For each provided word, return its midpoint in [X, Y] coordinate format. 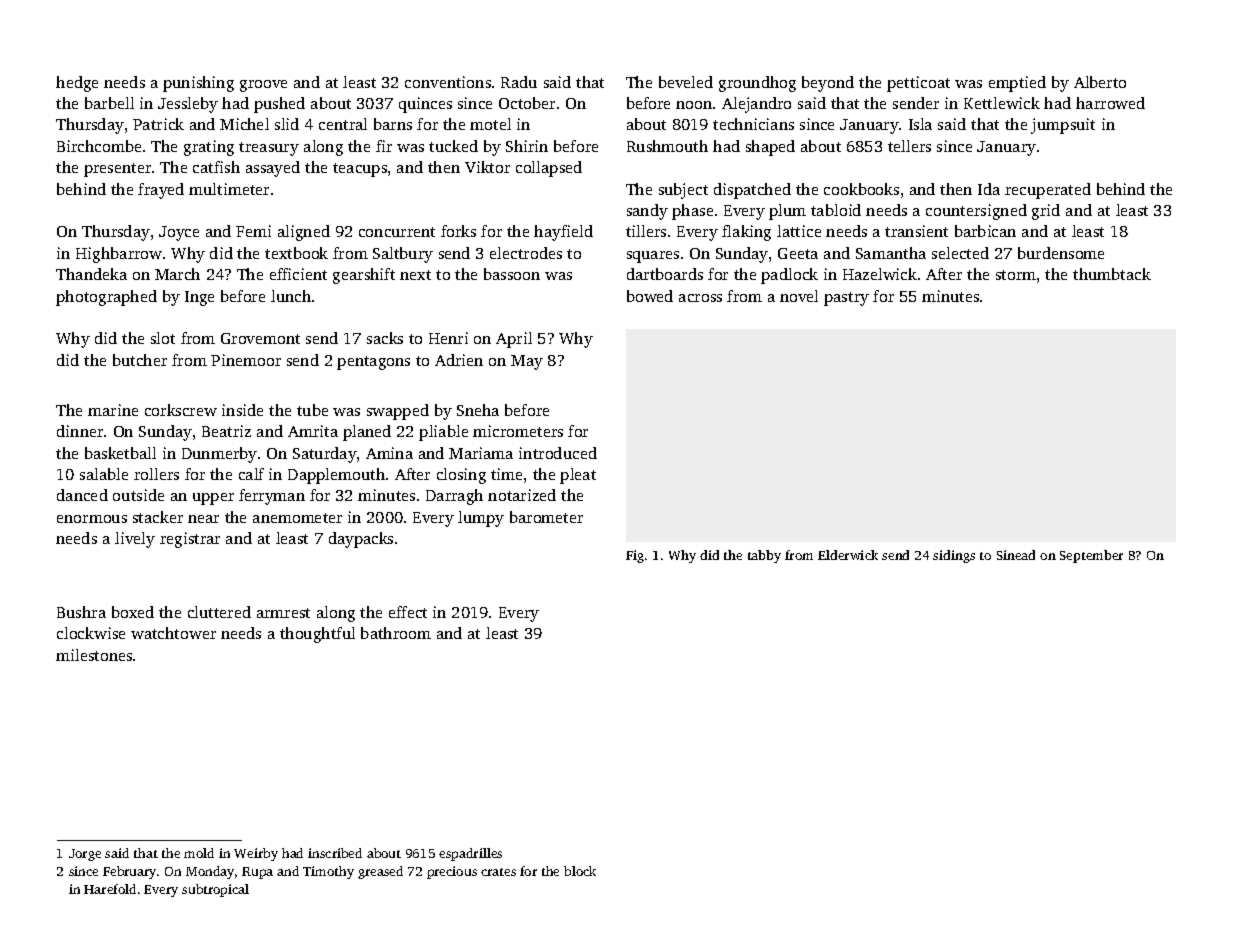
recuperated [1048, 191]
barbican [985, 231]
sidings [954, 556]
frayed [161, 191]
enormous [92, 519]
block [580, 871]
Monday [210, 872]
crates [498, 872]
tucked [453, 146]
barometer [546, 517]
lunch [291, 296]
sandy [647, 212]
